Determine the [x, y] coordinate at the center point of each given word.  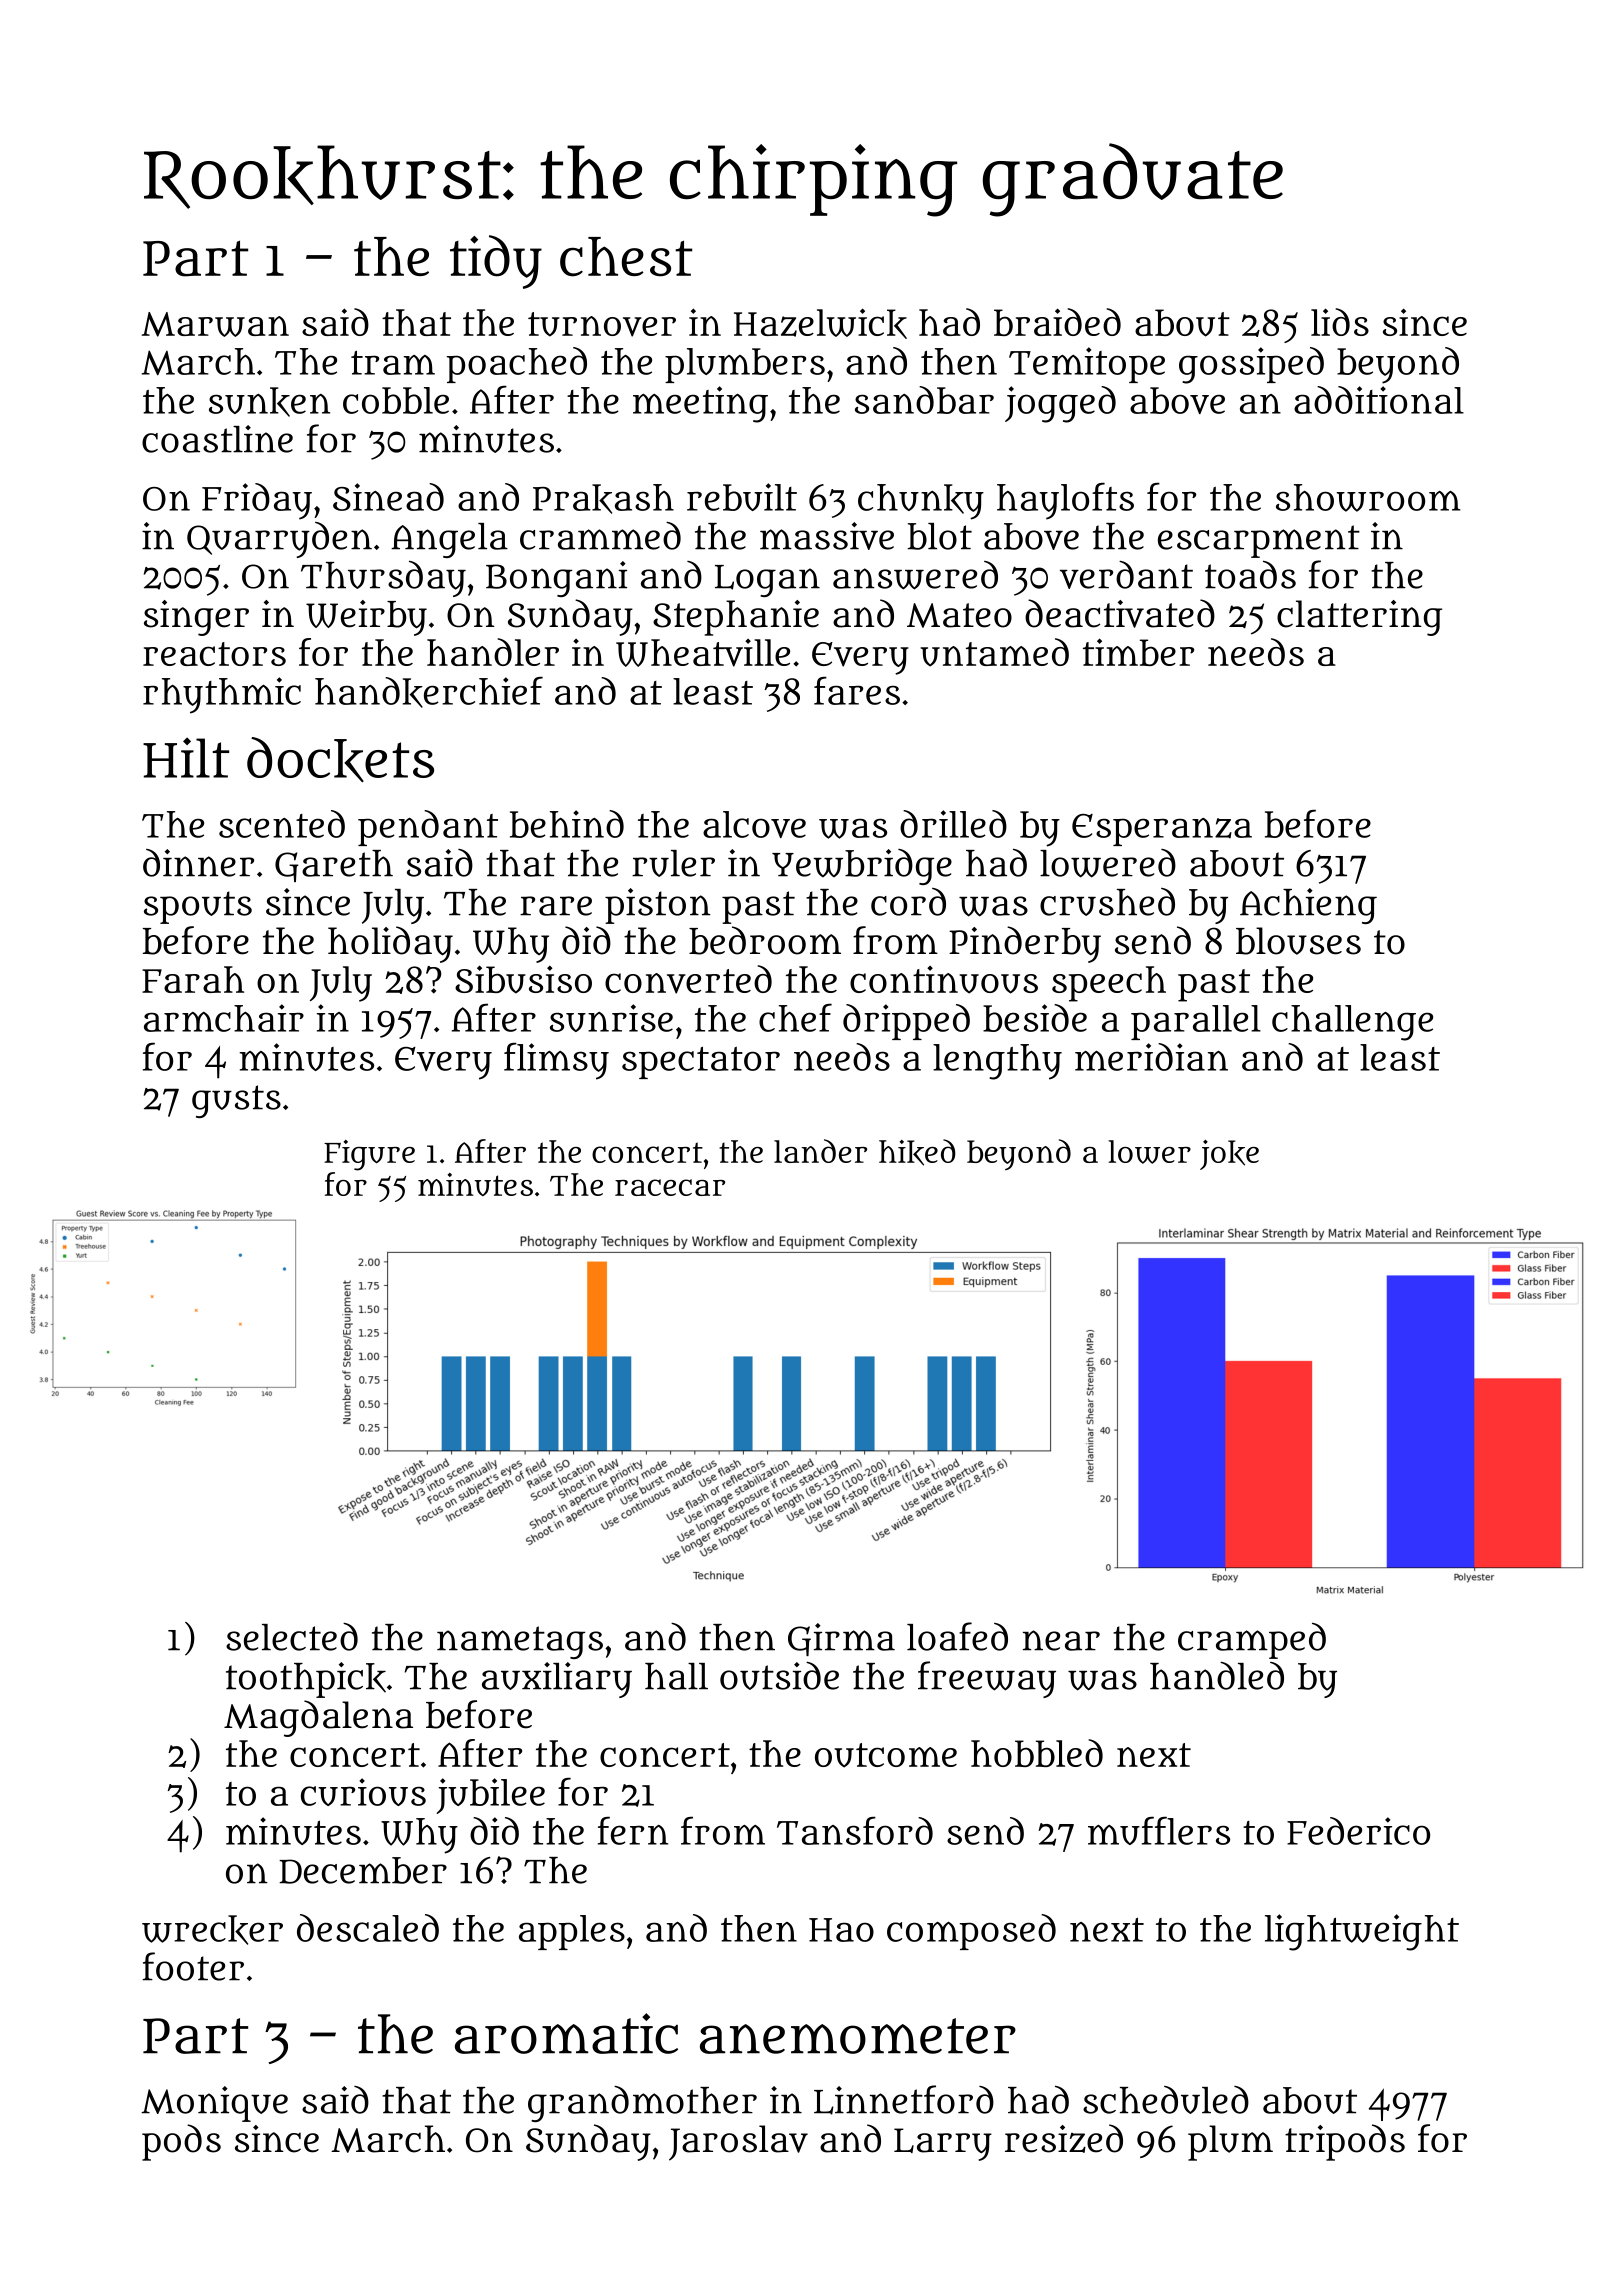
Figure [369, 1155]
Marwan [215, 324]
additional [1379, 400]
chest [626, 257]
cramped [1252, 1640]
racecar [670, 1187]
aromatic [566, 2033]
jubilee [490, 1796]
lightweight [1362, 1932]
